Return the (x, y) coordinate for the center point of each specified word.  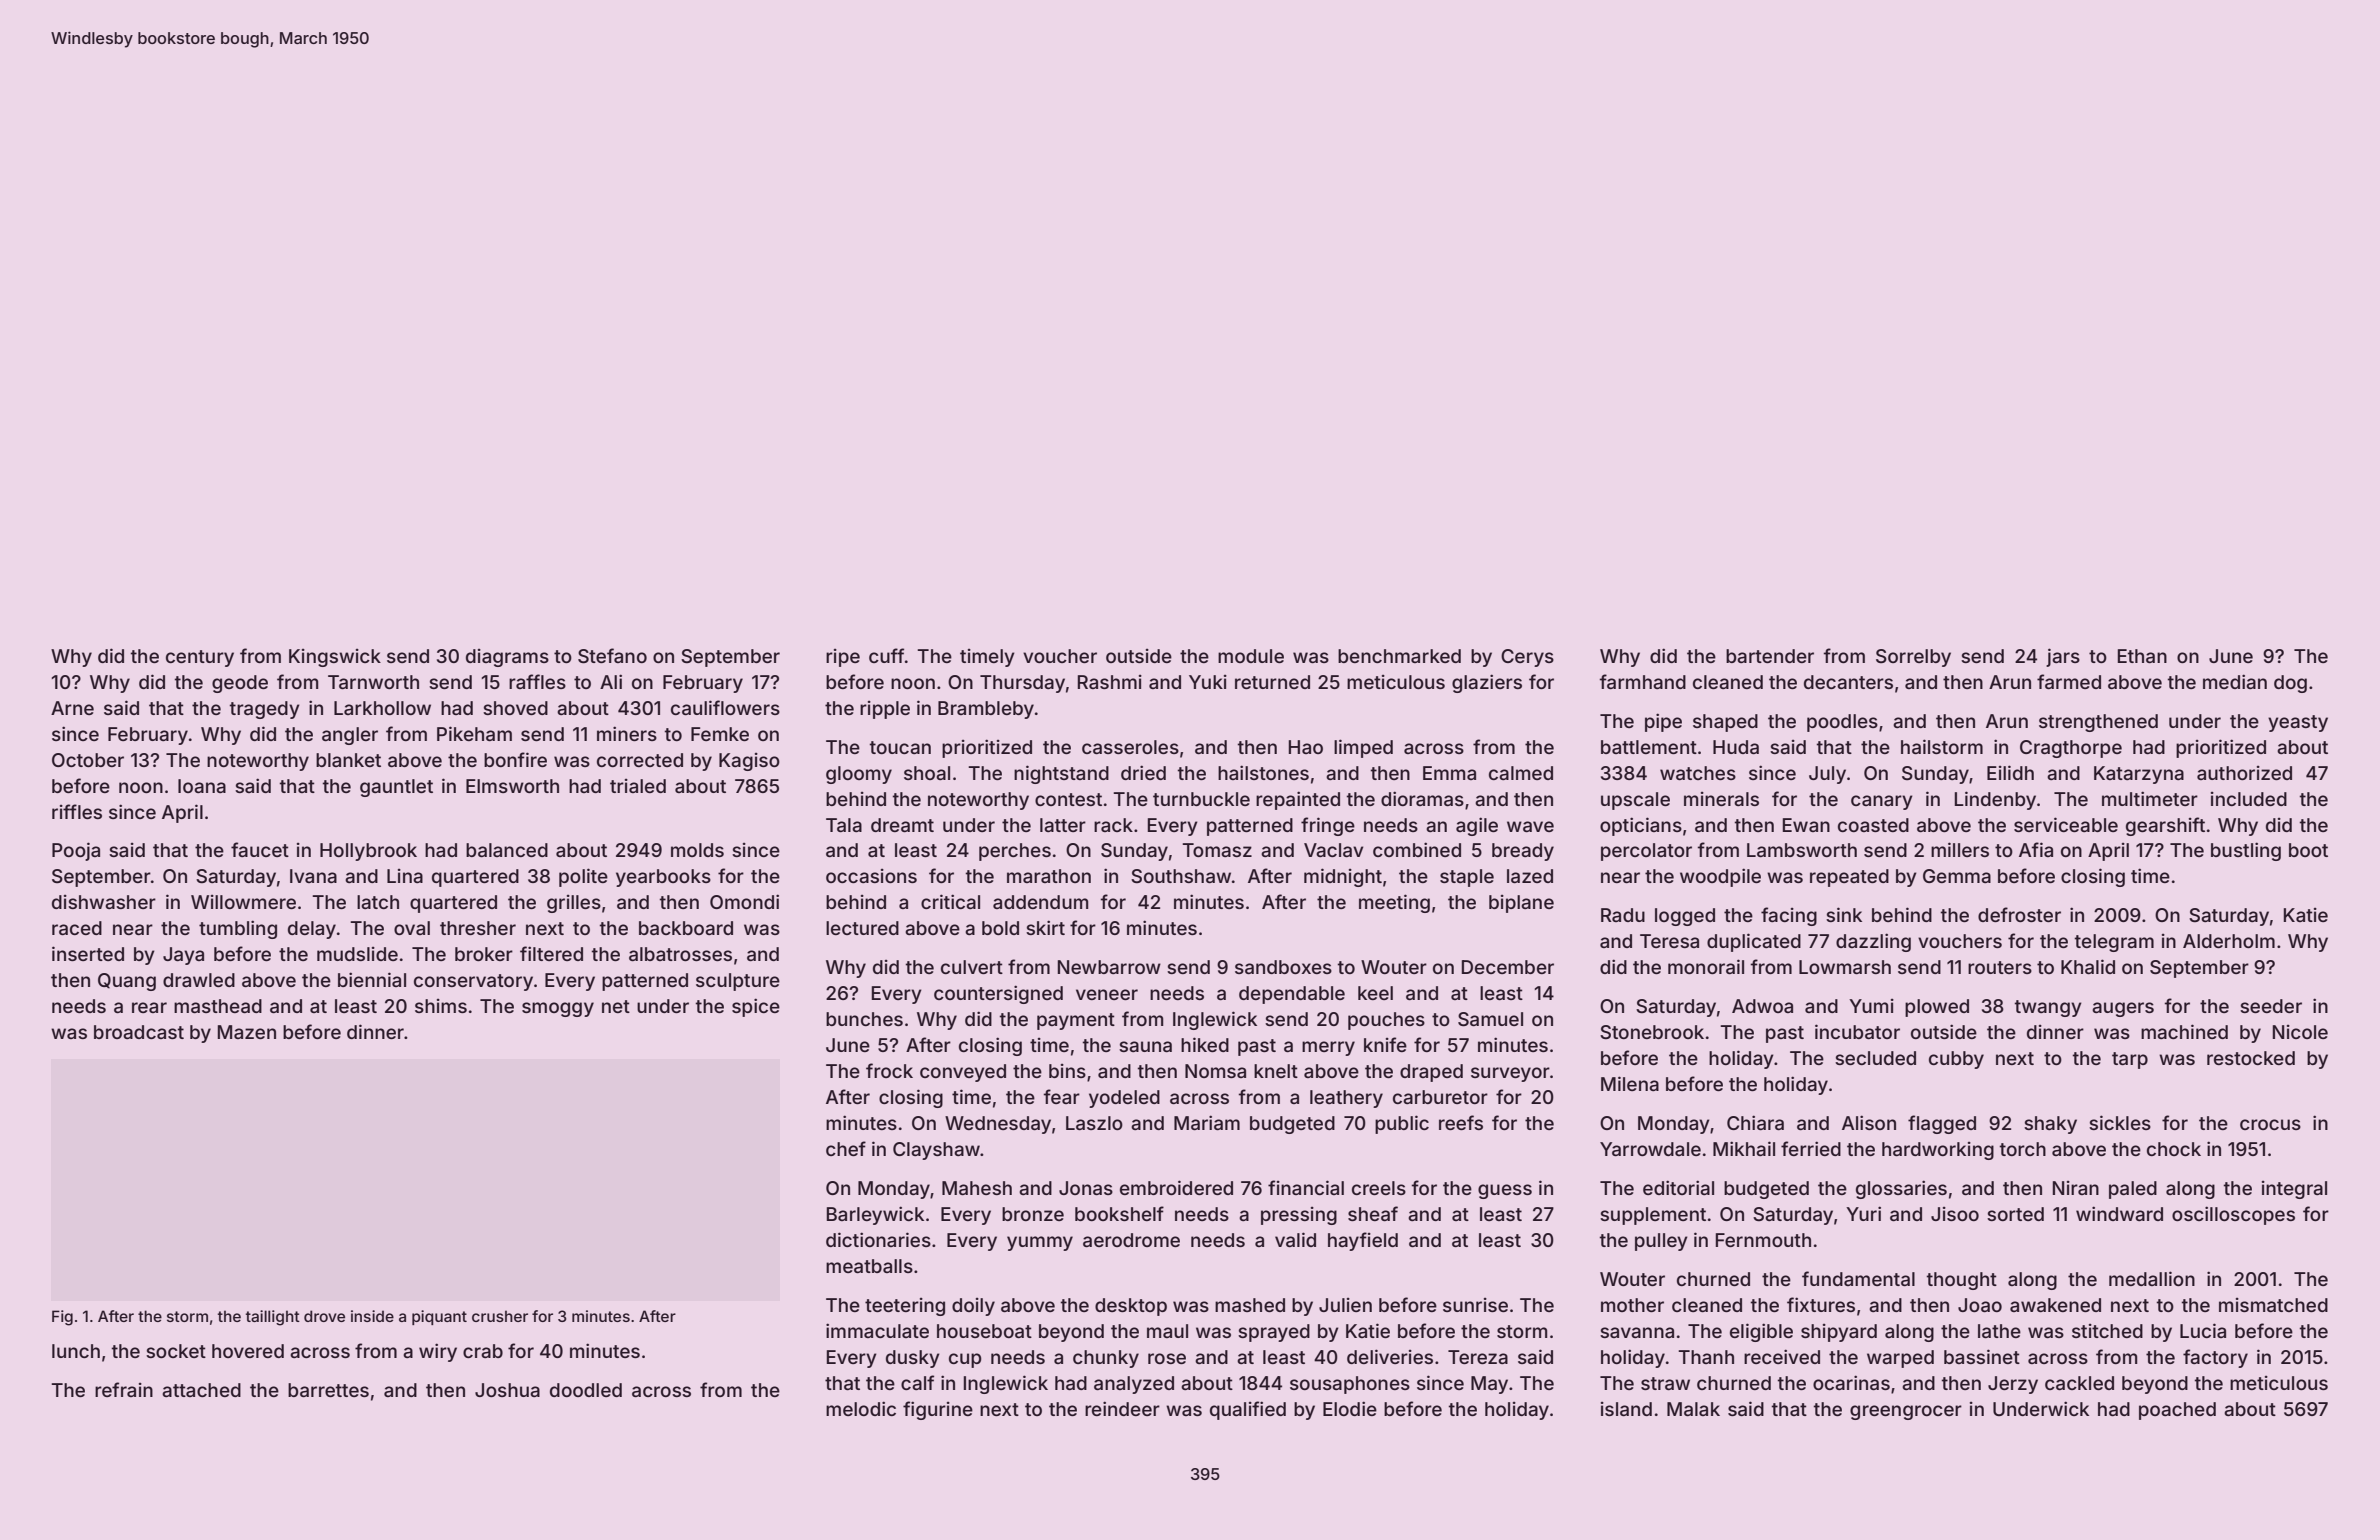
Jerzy (2013, 1385)
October (88, 760)
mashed (1250, 1305)
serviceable (2066, 824)
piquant (439, 1317)
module (1251, 656)
